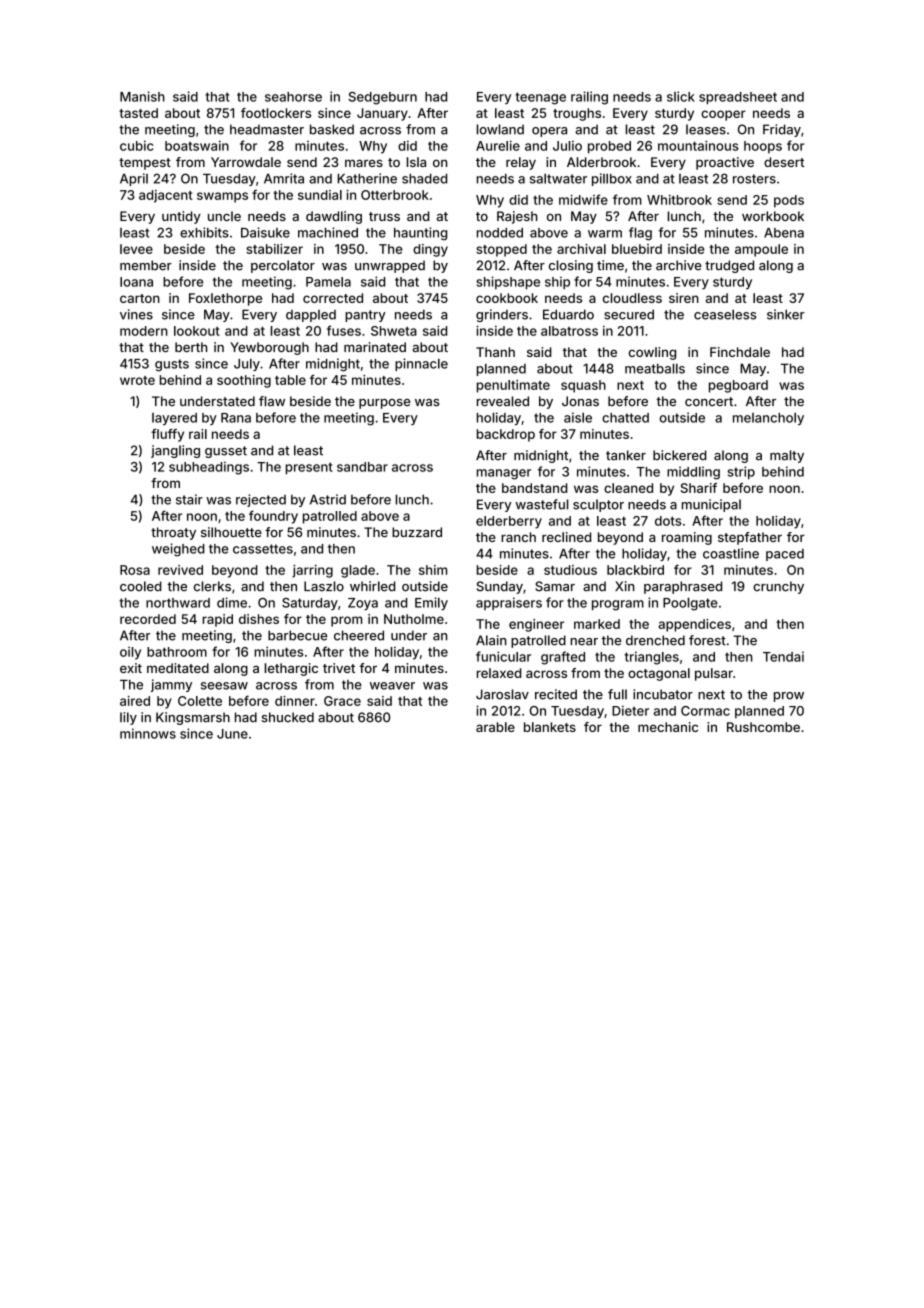 This page has width=924, height=1308. Describe the element at coordinates (778, 587) in the page. I see `crunchy` at that location.
